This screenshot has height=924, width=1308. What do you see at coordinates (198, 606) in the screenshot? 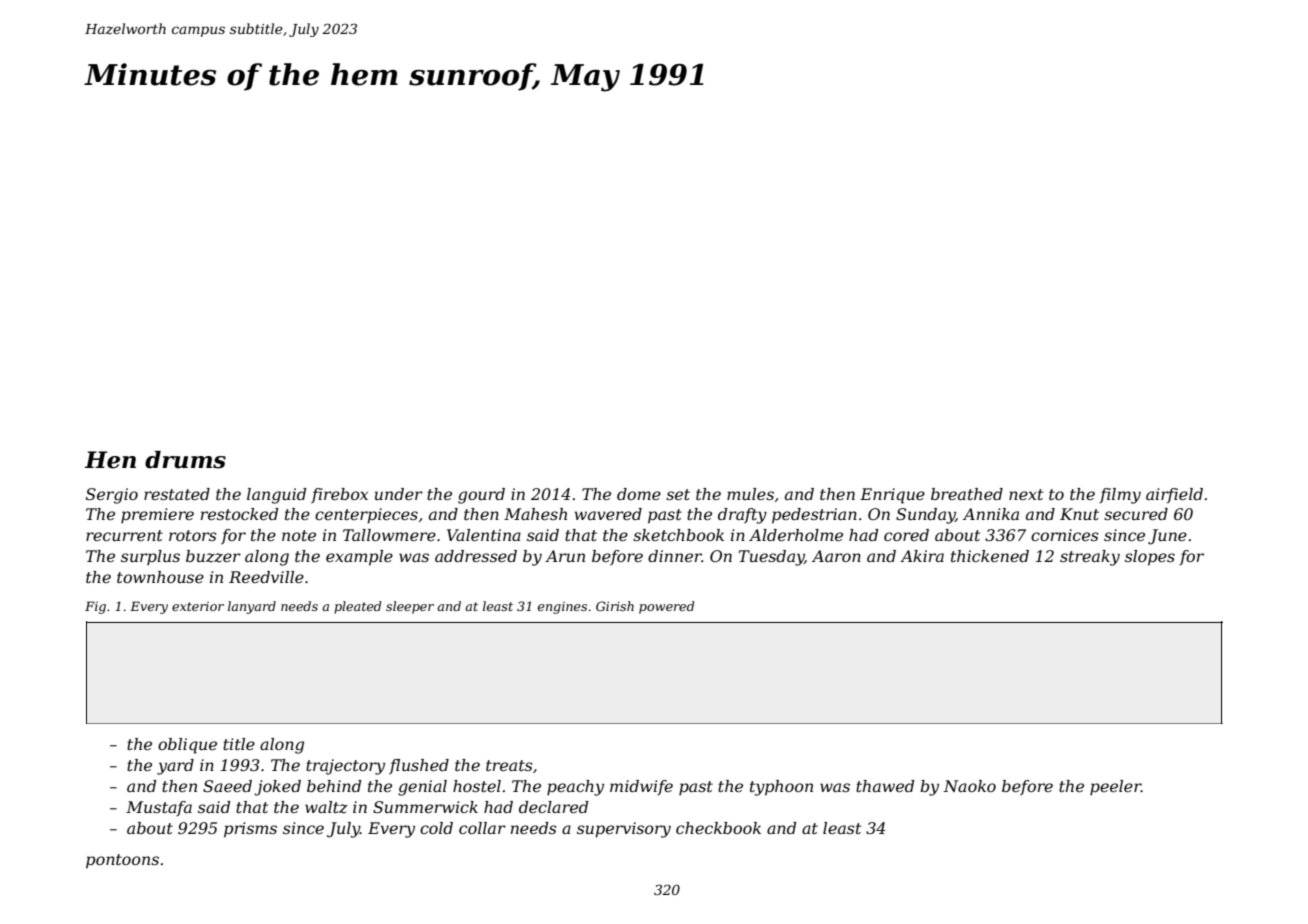
I see `exterior` at bounding box center [198, 606].
